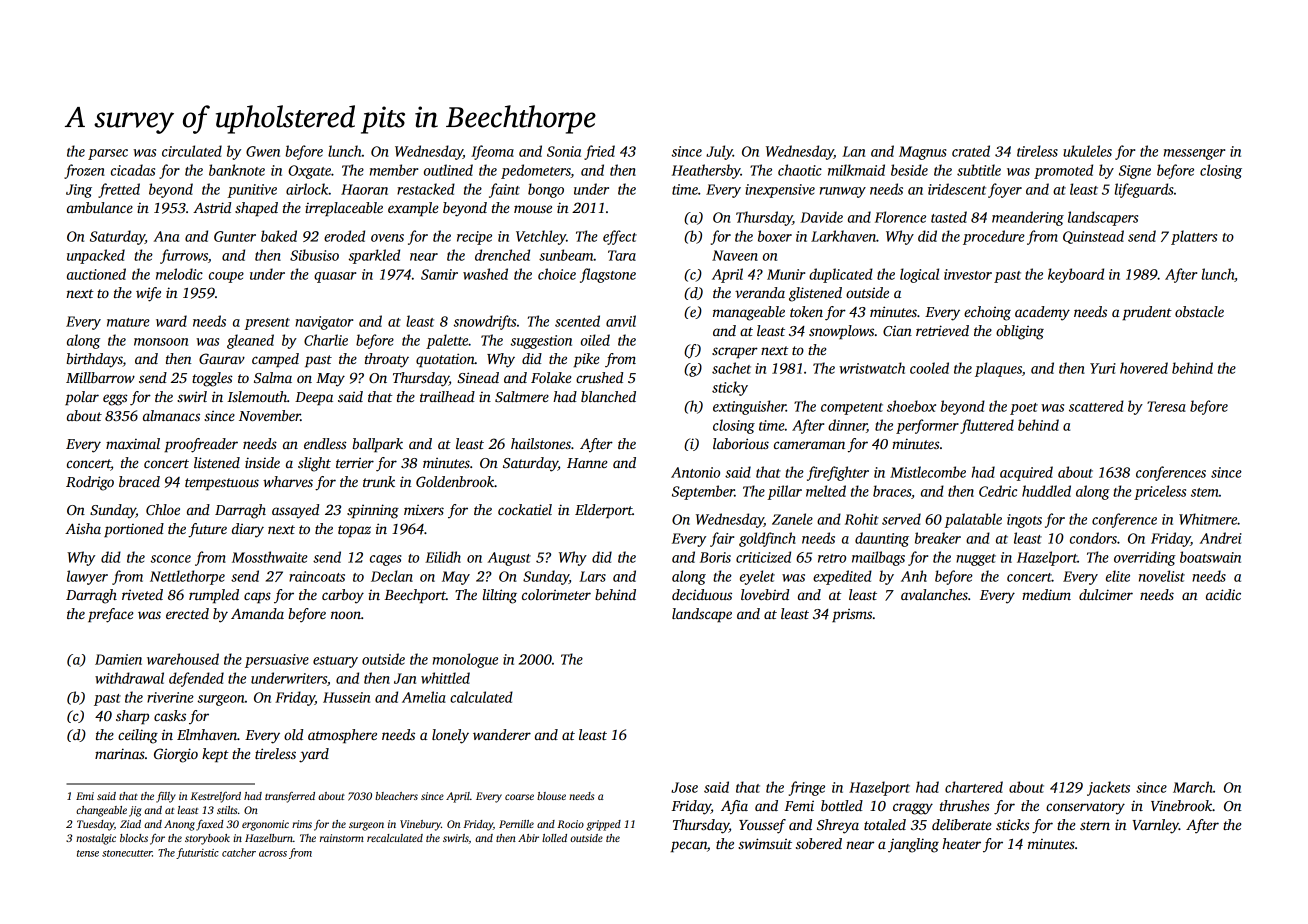 This screenshot has width=1308, height=924. What do you see at coordinates (314, 398) in the screenshot?
I see `Deepa` at bounding box center [314, 398].
